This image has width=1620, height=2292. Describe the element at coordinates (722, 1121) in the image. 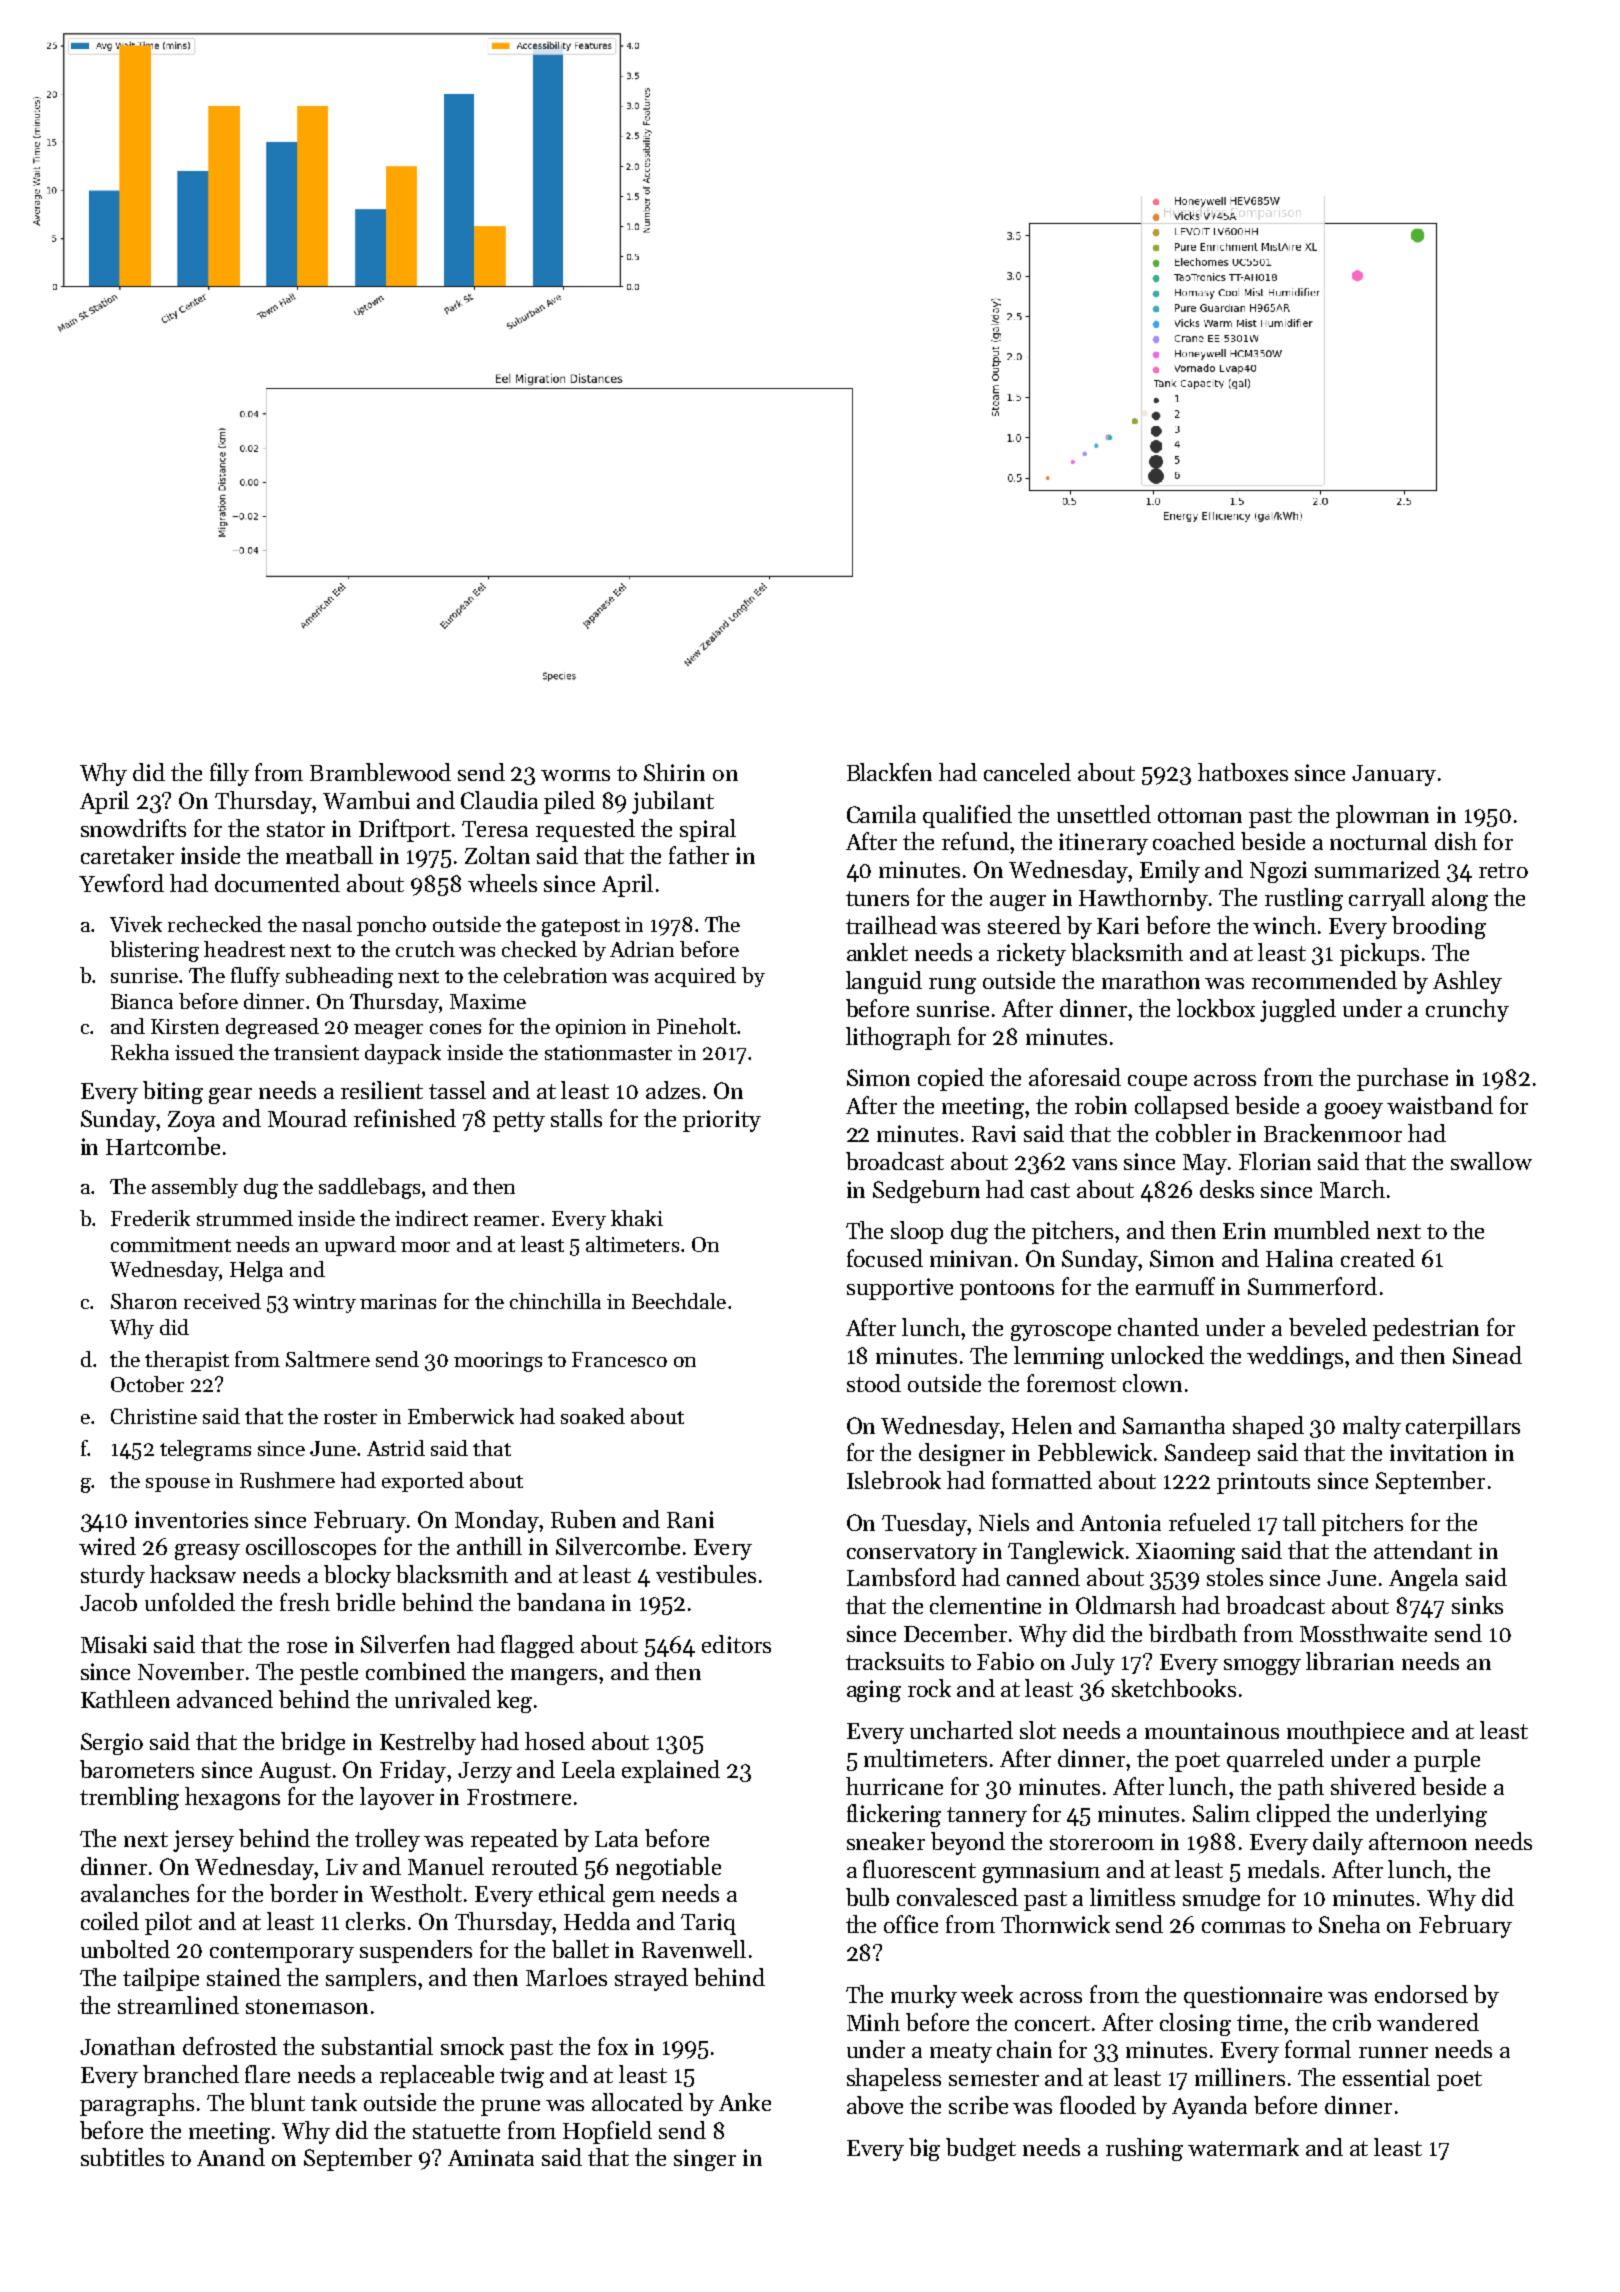

I see `priority` at that location.
